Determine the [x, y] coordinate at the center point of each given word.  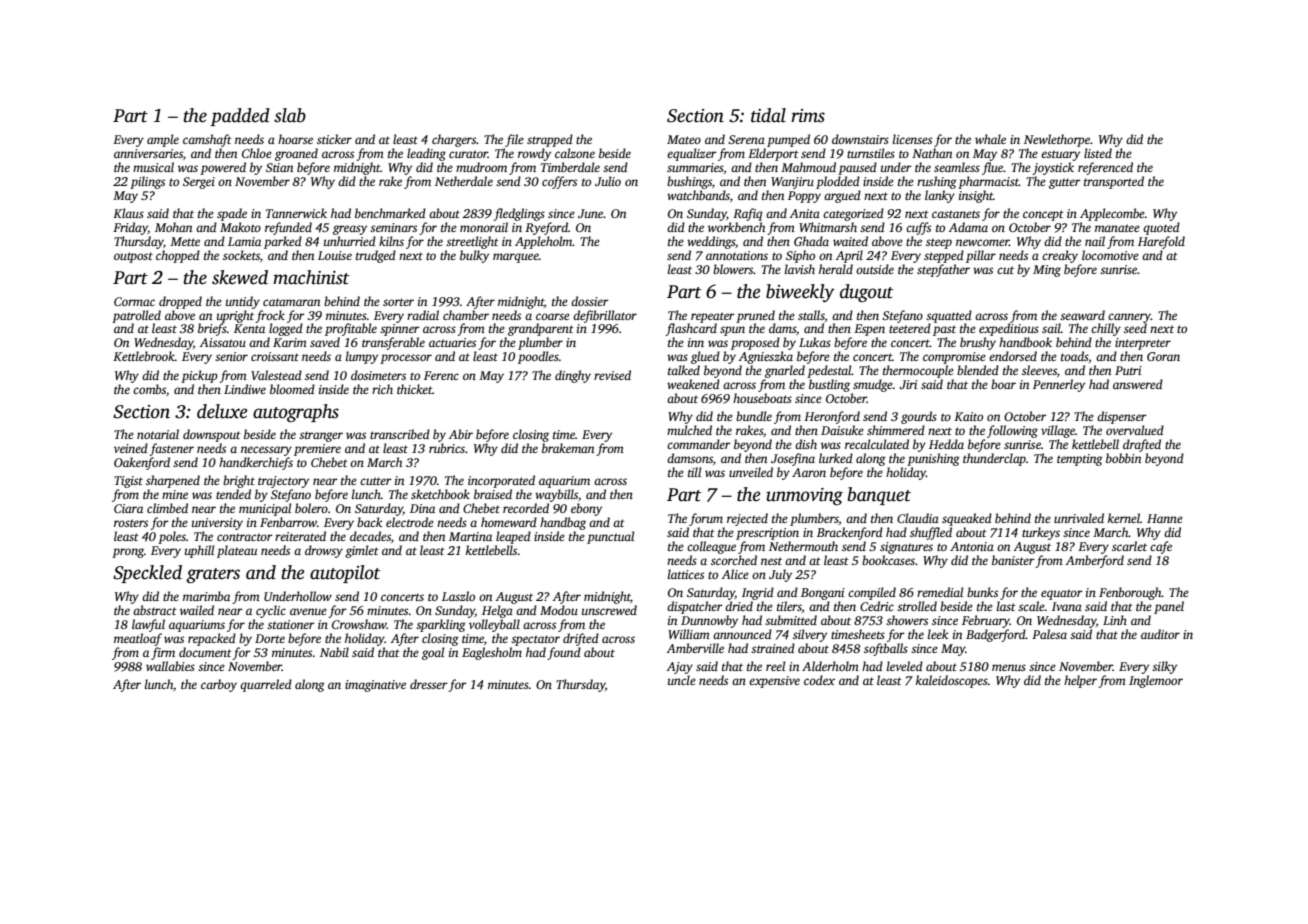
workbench [736, 227]
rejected [747, 519]
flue [993, 168]
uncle [682, 680]
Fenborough [1130, 593]
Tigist [128, 482]
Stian [279, 167]
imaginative [375, 686]
